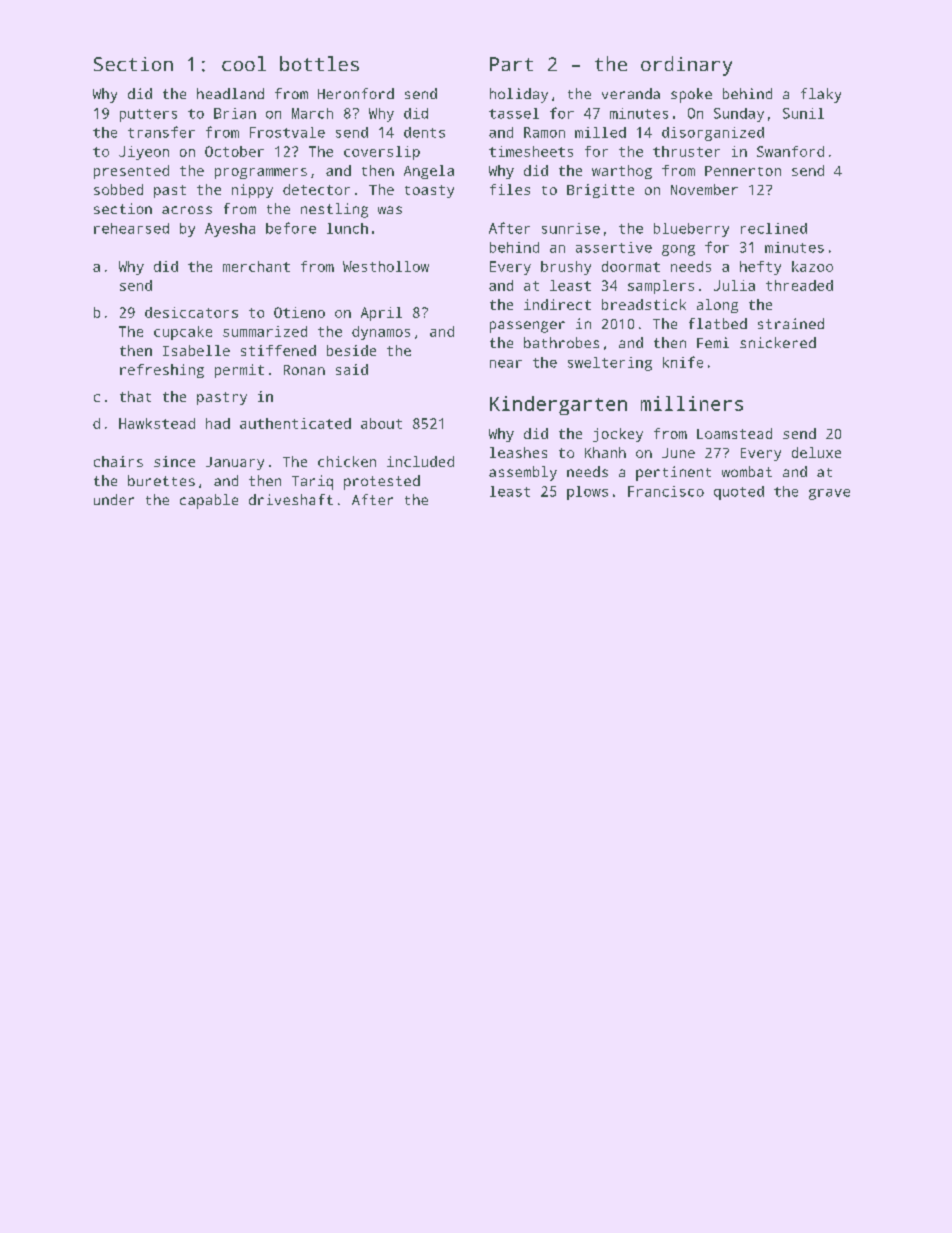 Image resolution: width=952 pixels, height=1233 pixels. What do you see at coordinates (566, 268) in the screenshot?
I see `brushy` at bounding box center [566, 268].
